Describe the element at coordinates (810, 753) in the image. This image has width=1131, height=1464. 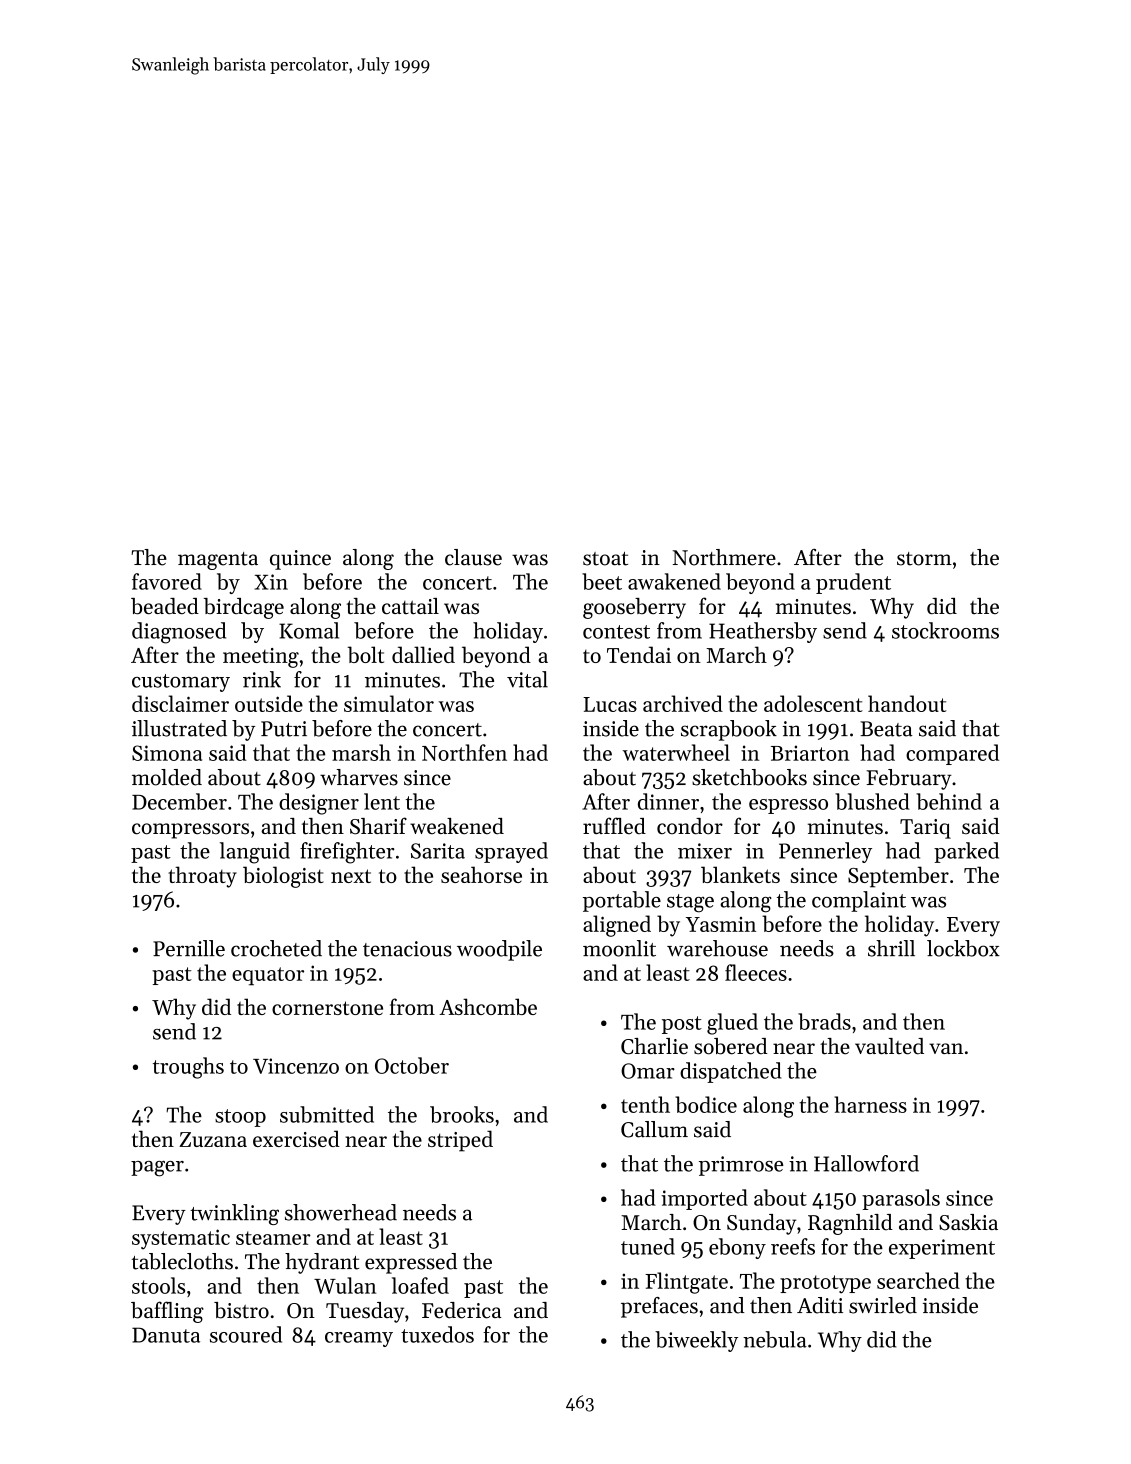
I see `Briarton` at that location.
